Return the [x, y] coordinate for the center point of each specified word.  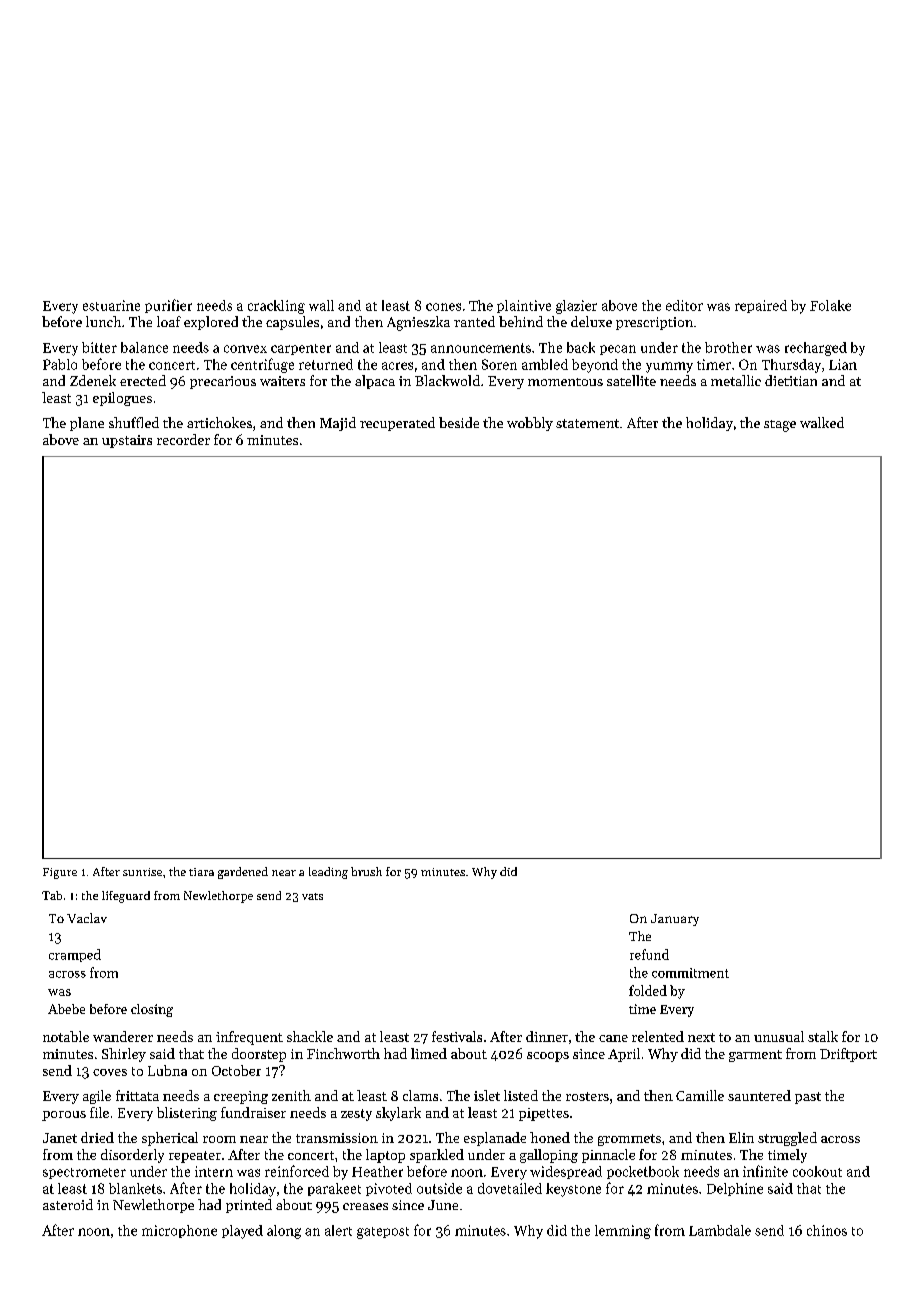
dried [97, 1137]
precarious [223, 382]
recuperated [397, 424]
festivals [457, 1036]
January [675, 920]
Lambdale [720, 1230]
